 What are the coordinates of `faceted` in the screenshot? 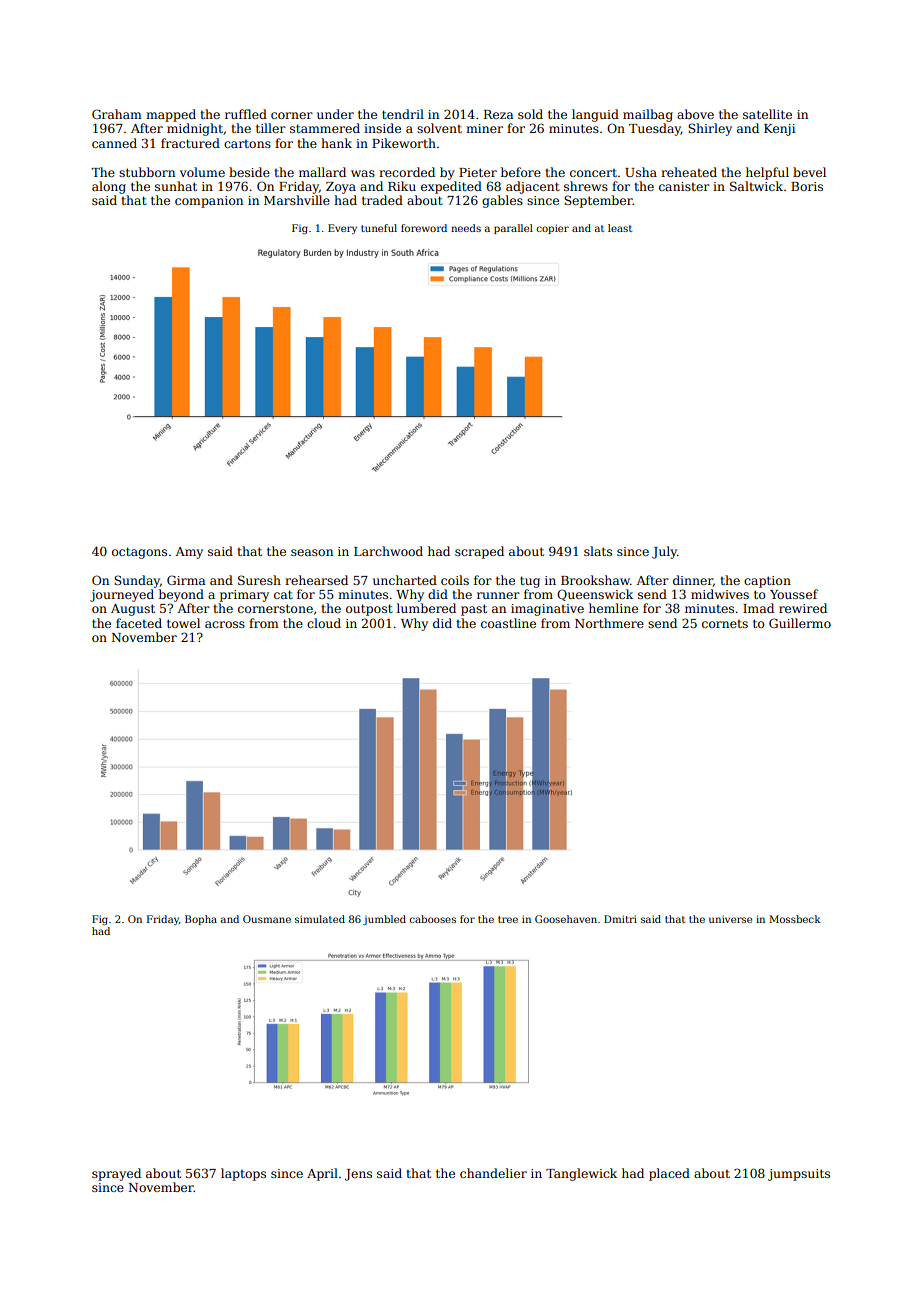 It's located at (139, 623).
